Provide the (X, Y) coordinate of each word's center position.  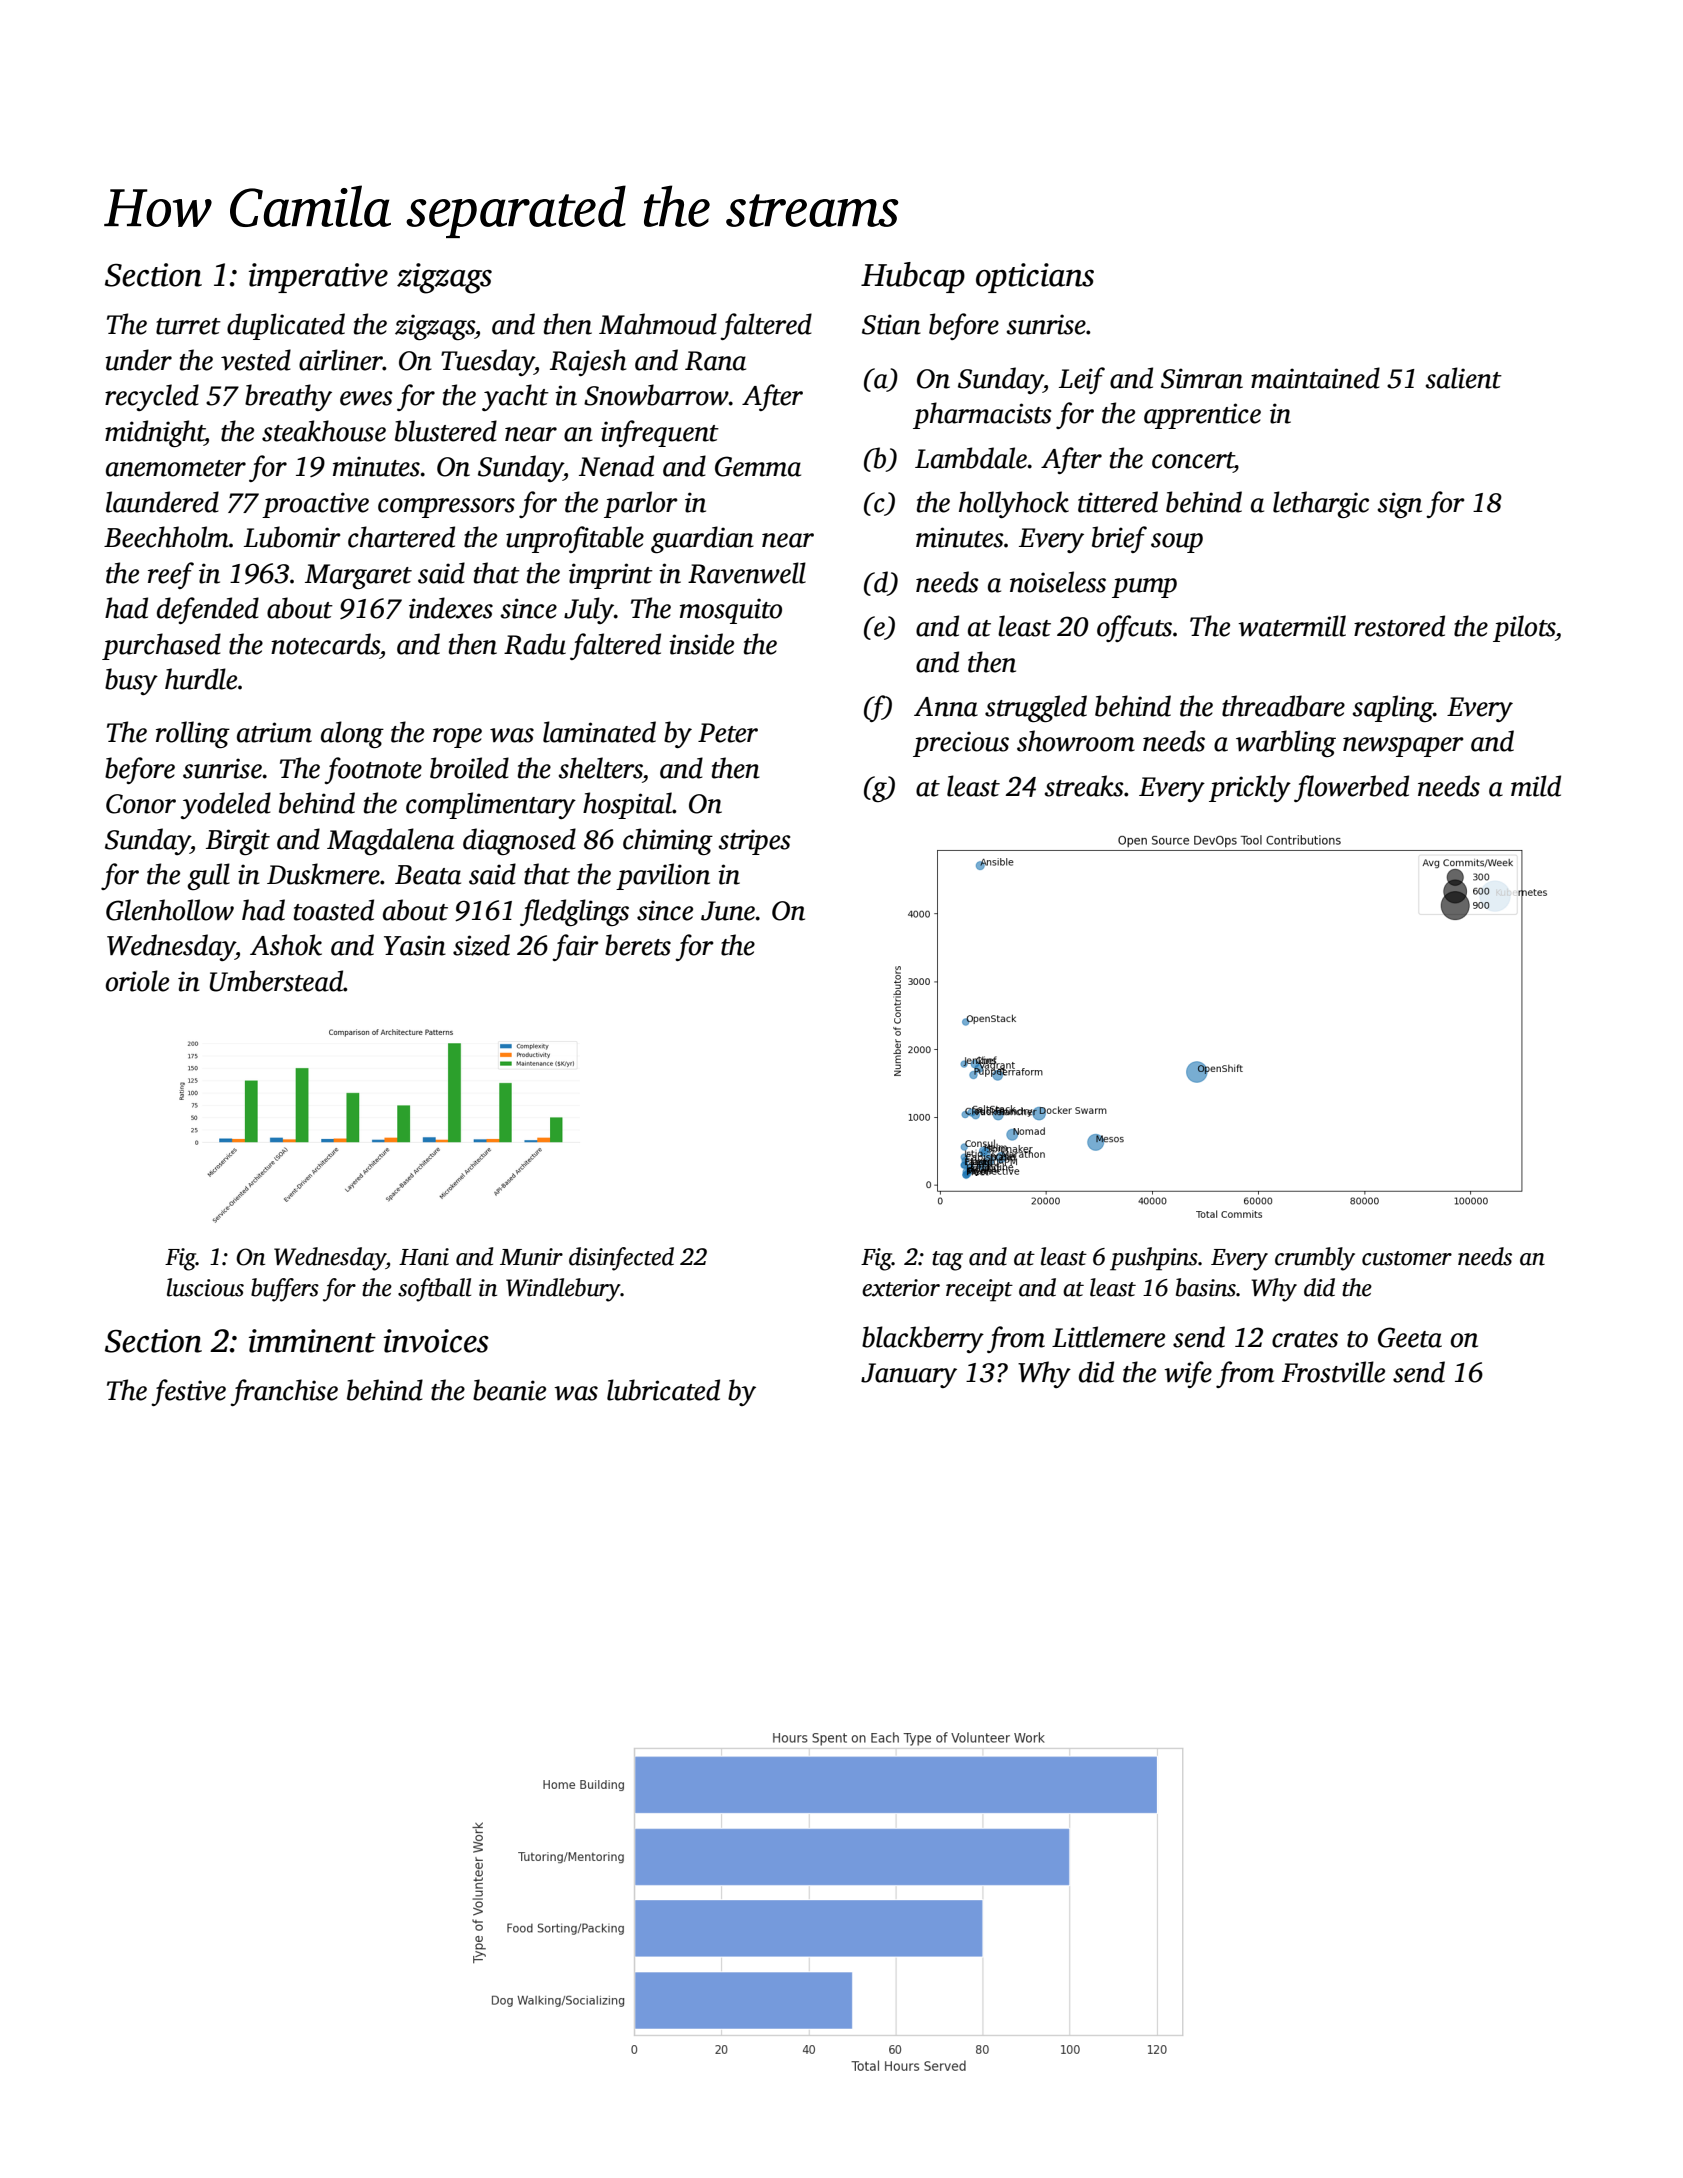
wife (1188, 1374)
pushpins (1154, 1259)
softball (434, 1290)
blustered (446, 431)
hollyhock (1014, 504)
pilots (1524, 628)
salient (1463, 378)
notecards (325, 644)
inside (701, 644)
